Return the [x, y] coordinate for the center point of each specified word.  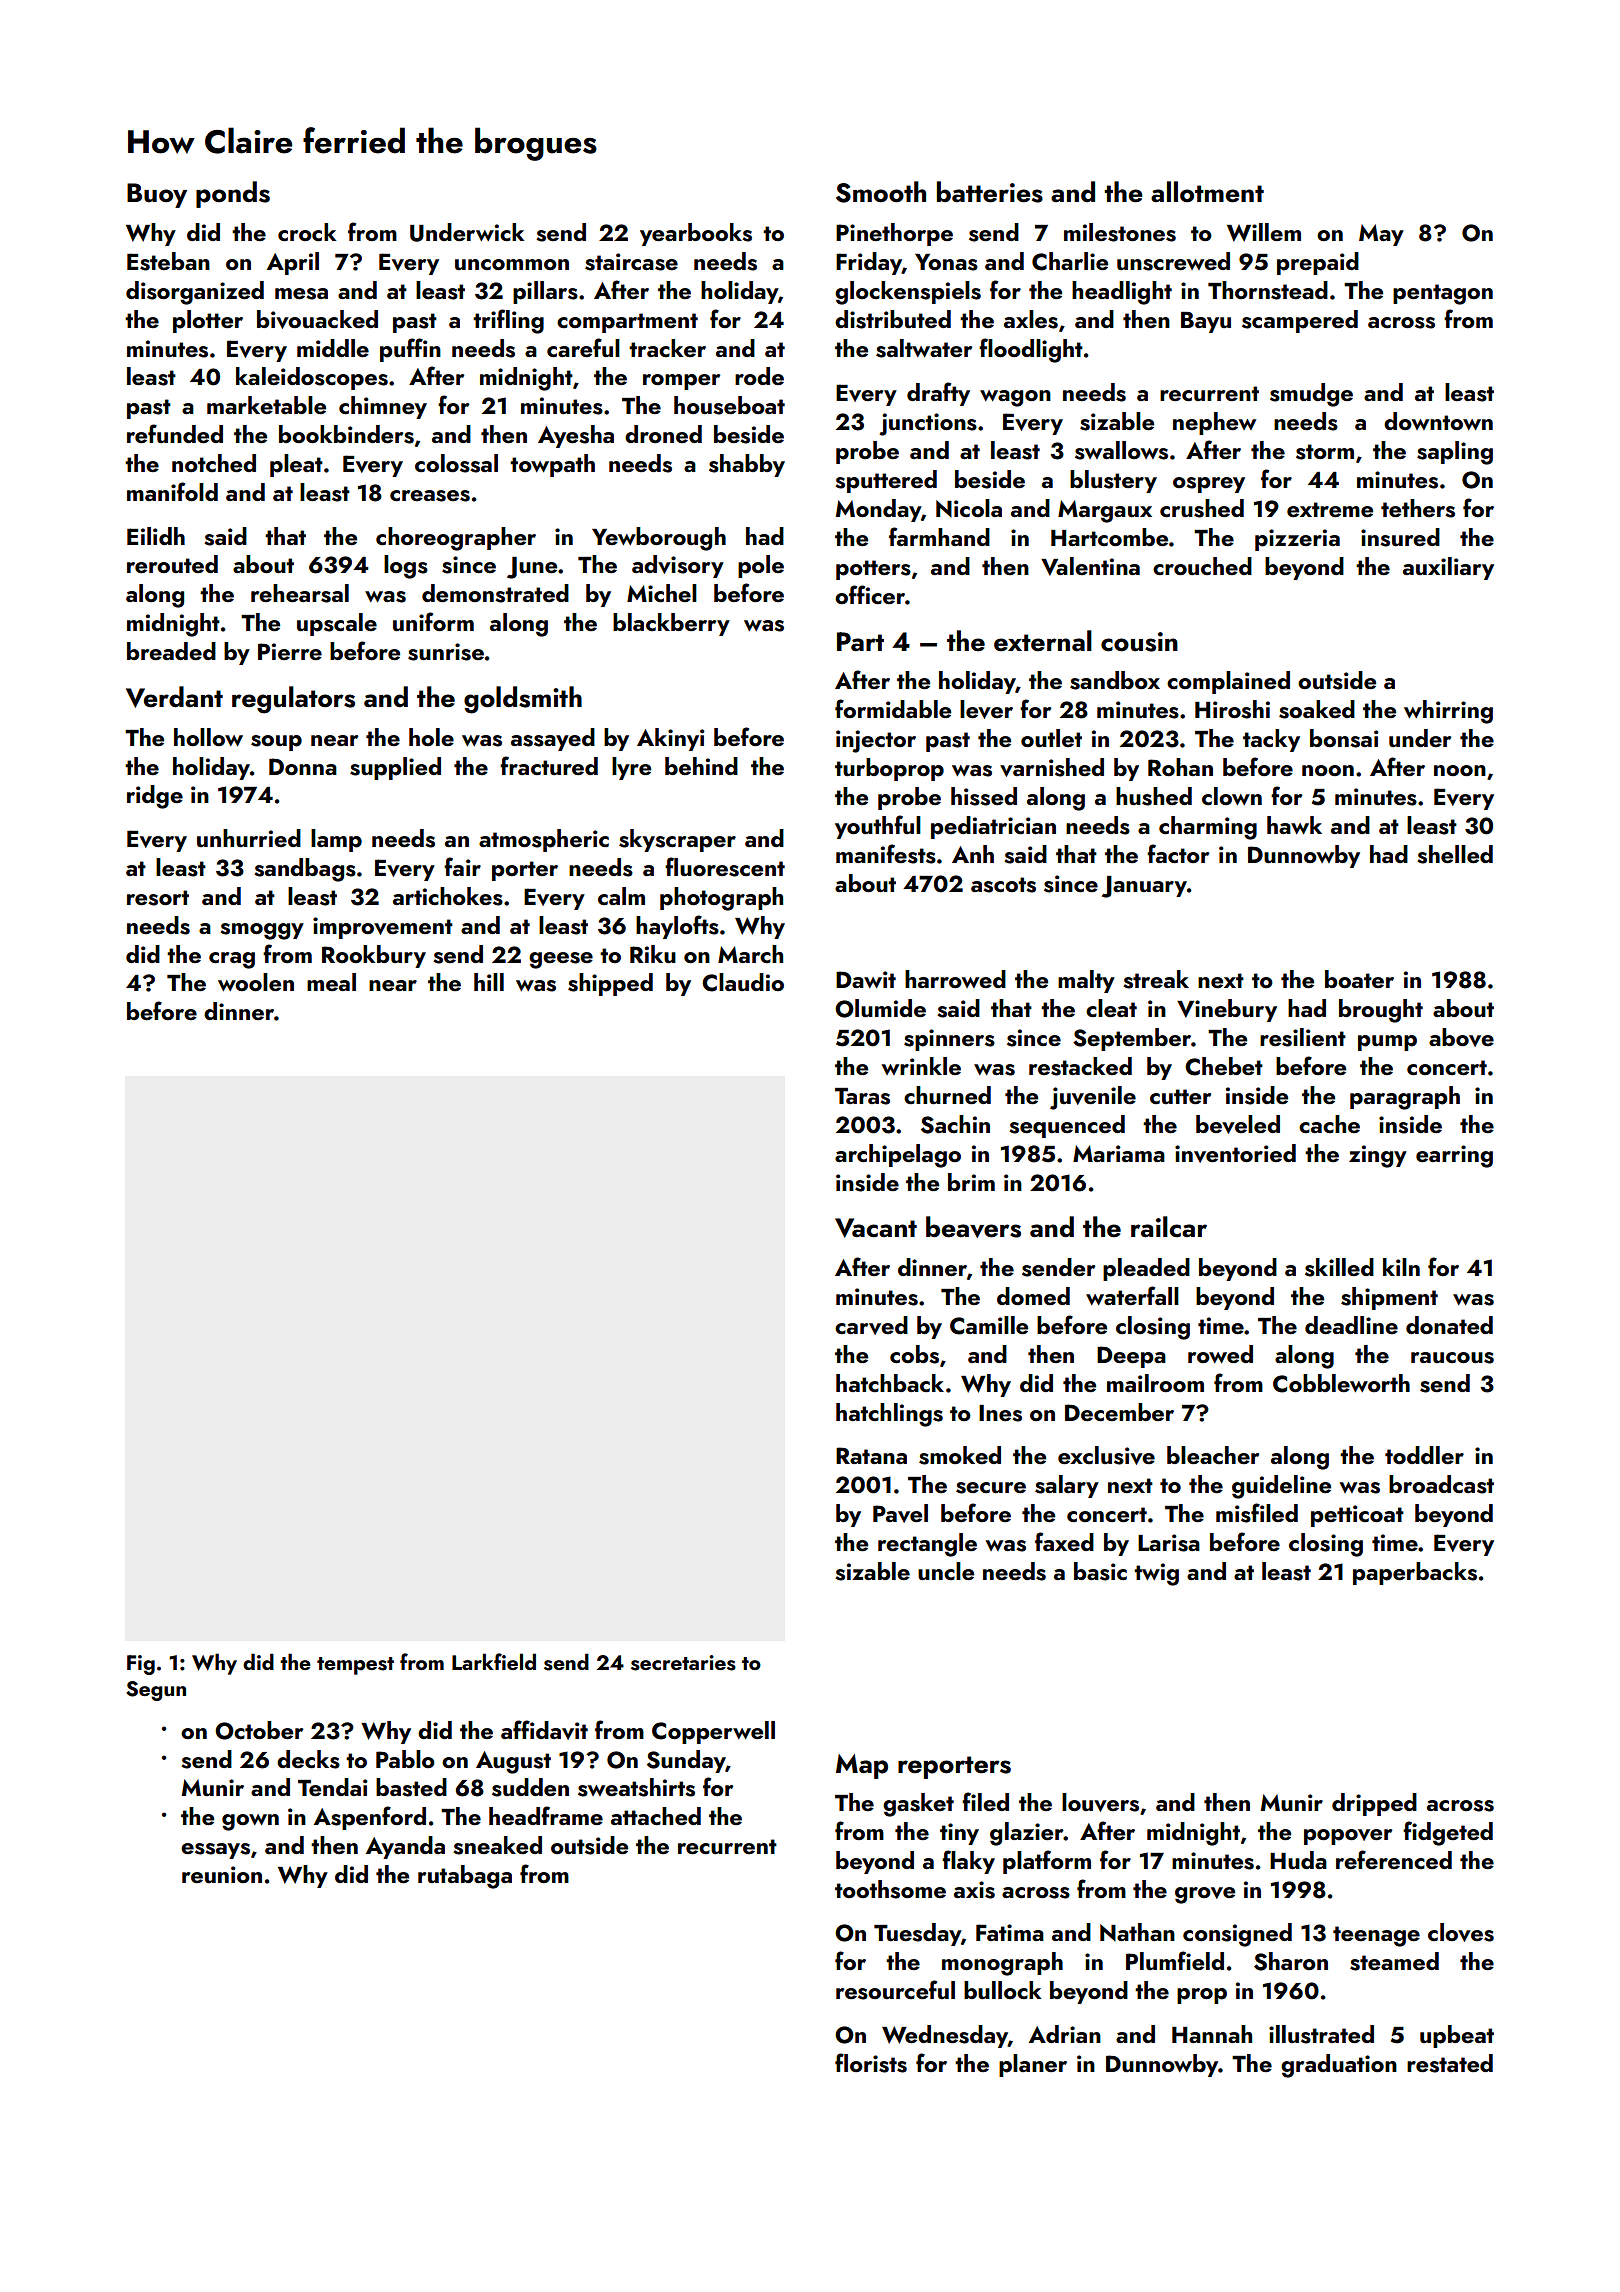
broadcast [1441, 1484]
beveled [1238, 1124]
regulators [293, 700]
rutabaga [465, 1877]
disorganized [195, 293]
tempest [355, 1666]
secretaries [683, 1663]
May [1381, 235]
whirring [1448, 712]
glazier [1027, 1834]
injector [876, 741]
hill [489, 982]
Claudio [743, 982]
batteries [990, 192]
